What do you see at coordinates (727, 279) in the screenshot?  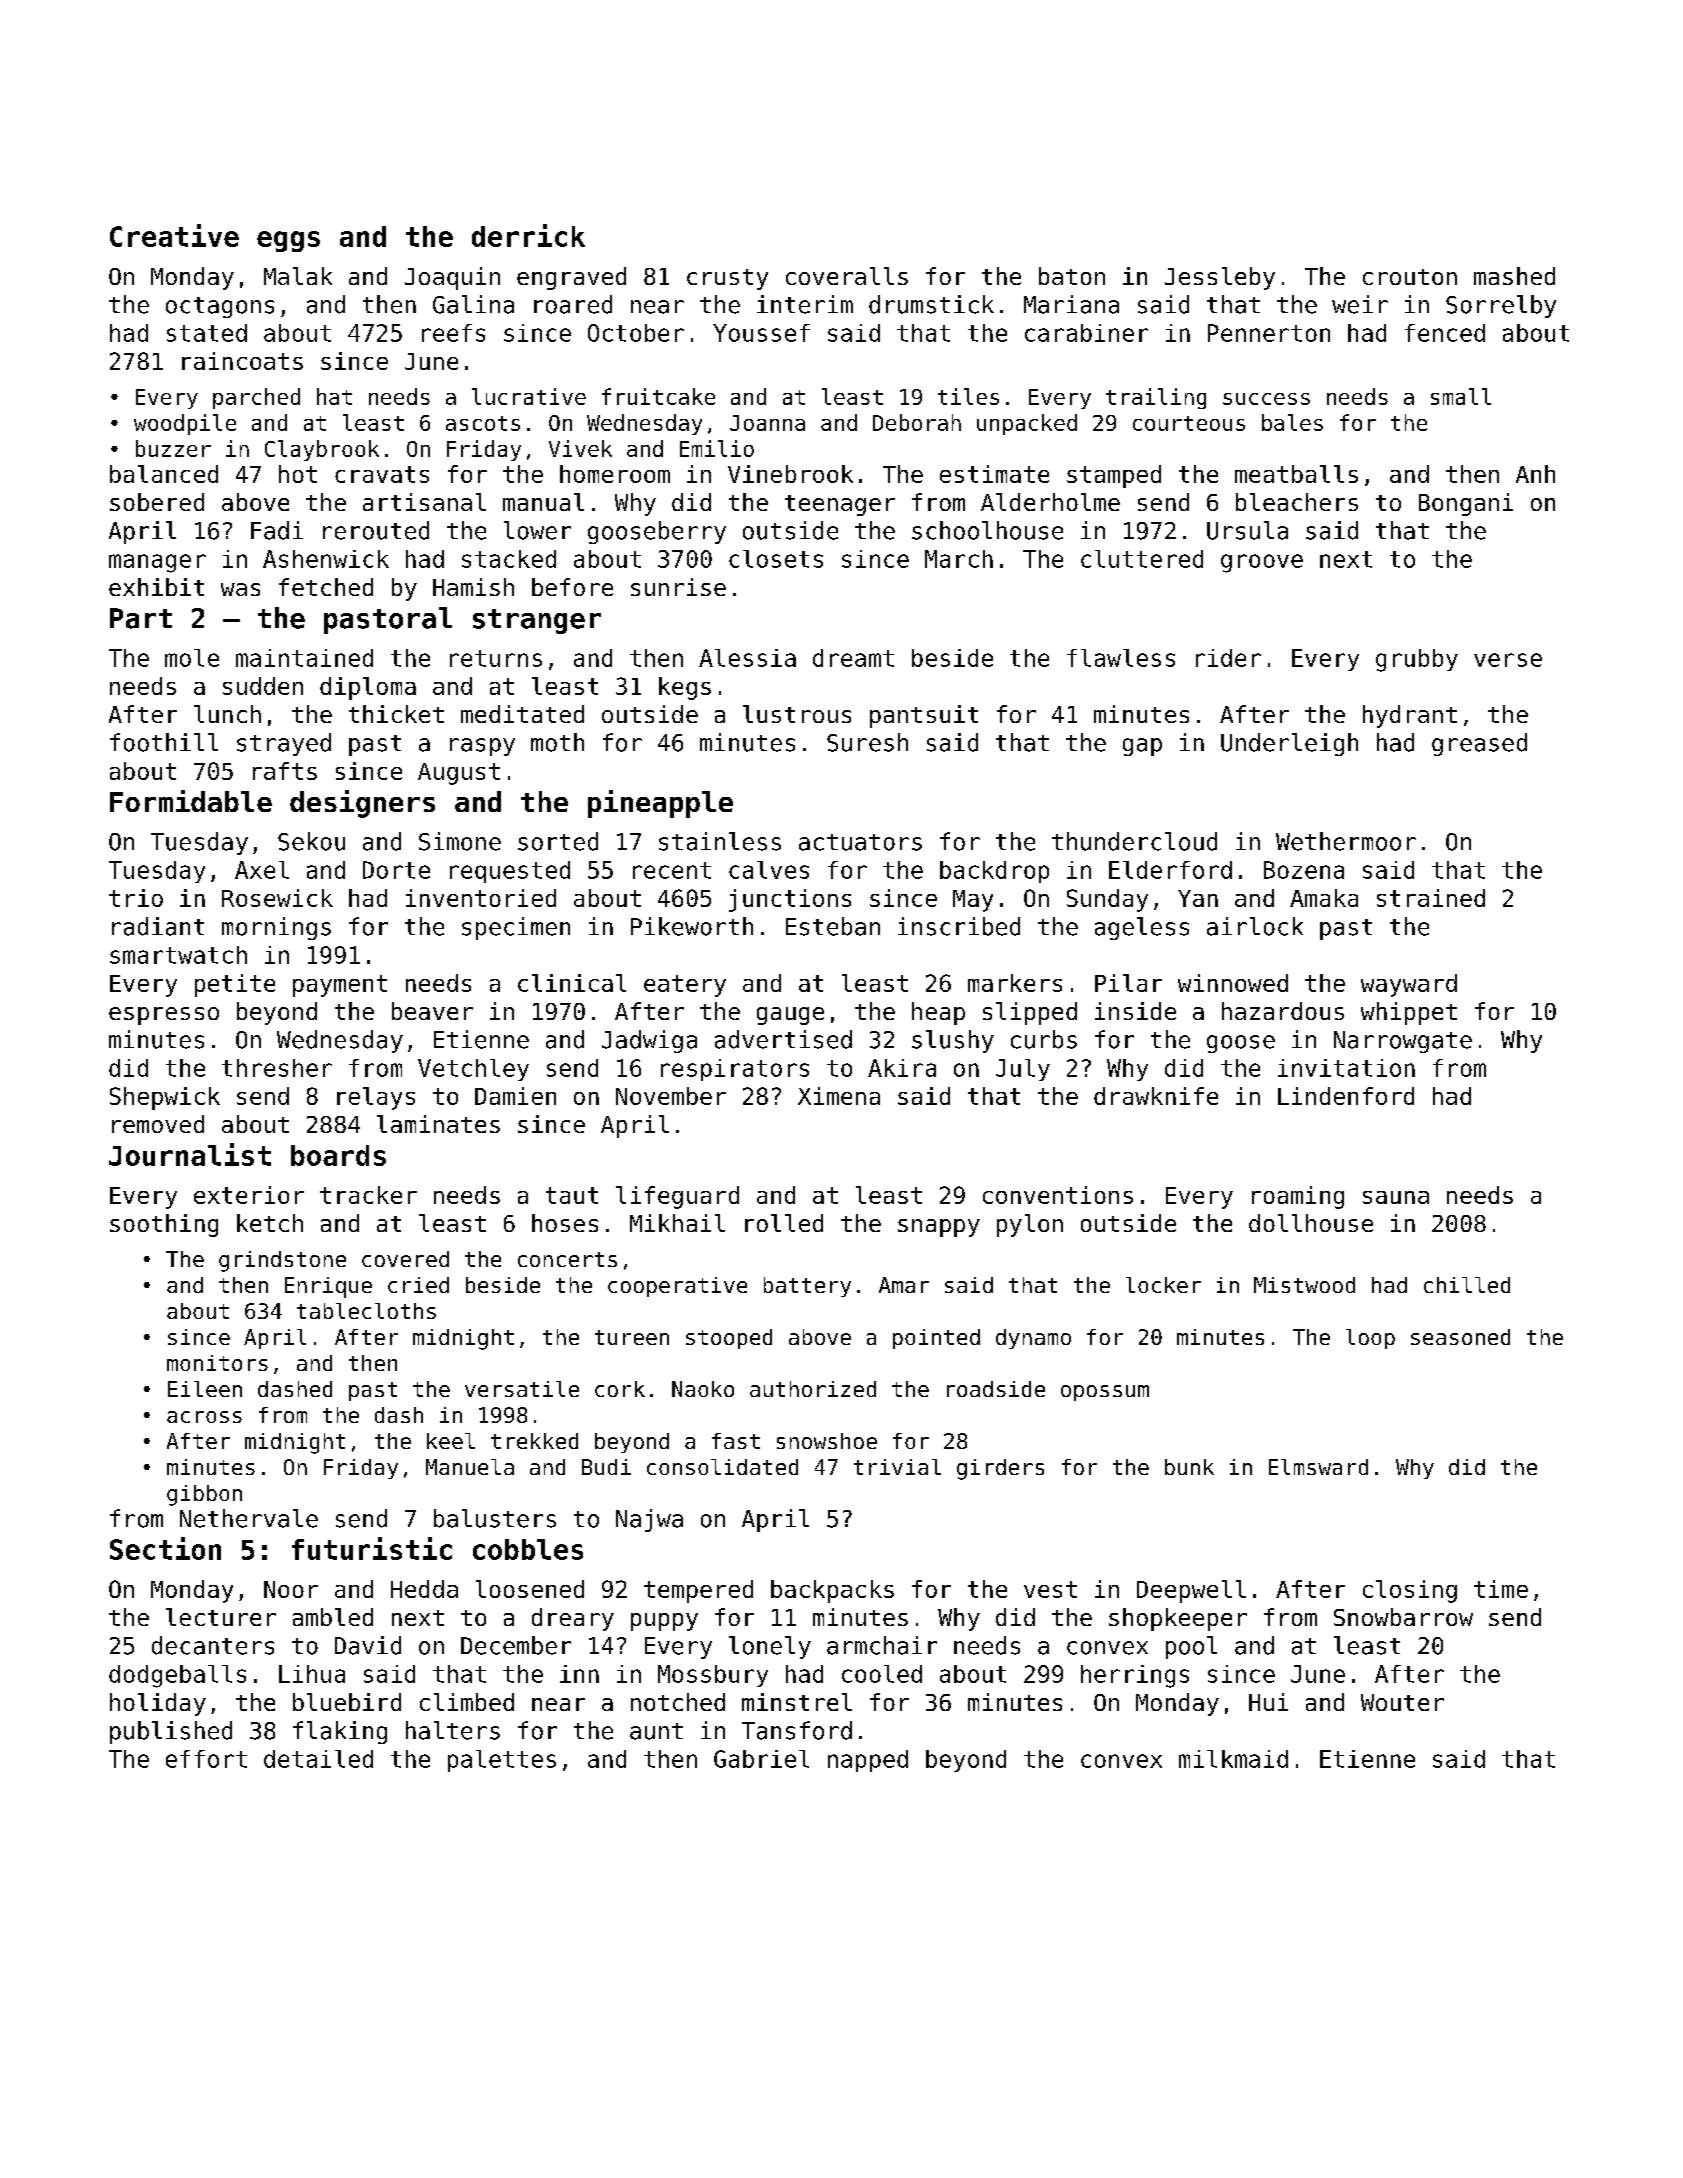 I see `crusty` at bounding box center [727, 279].
